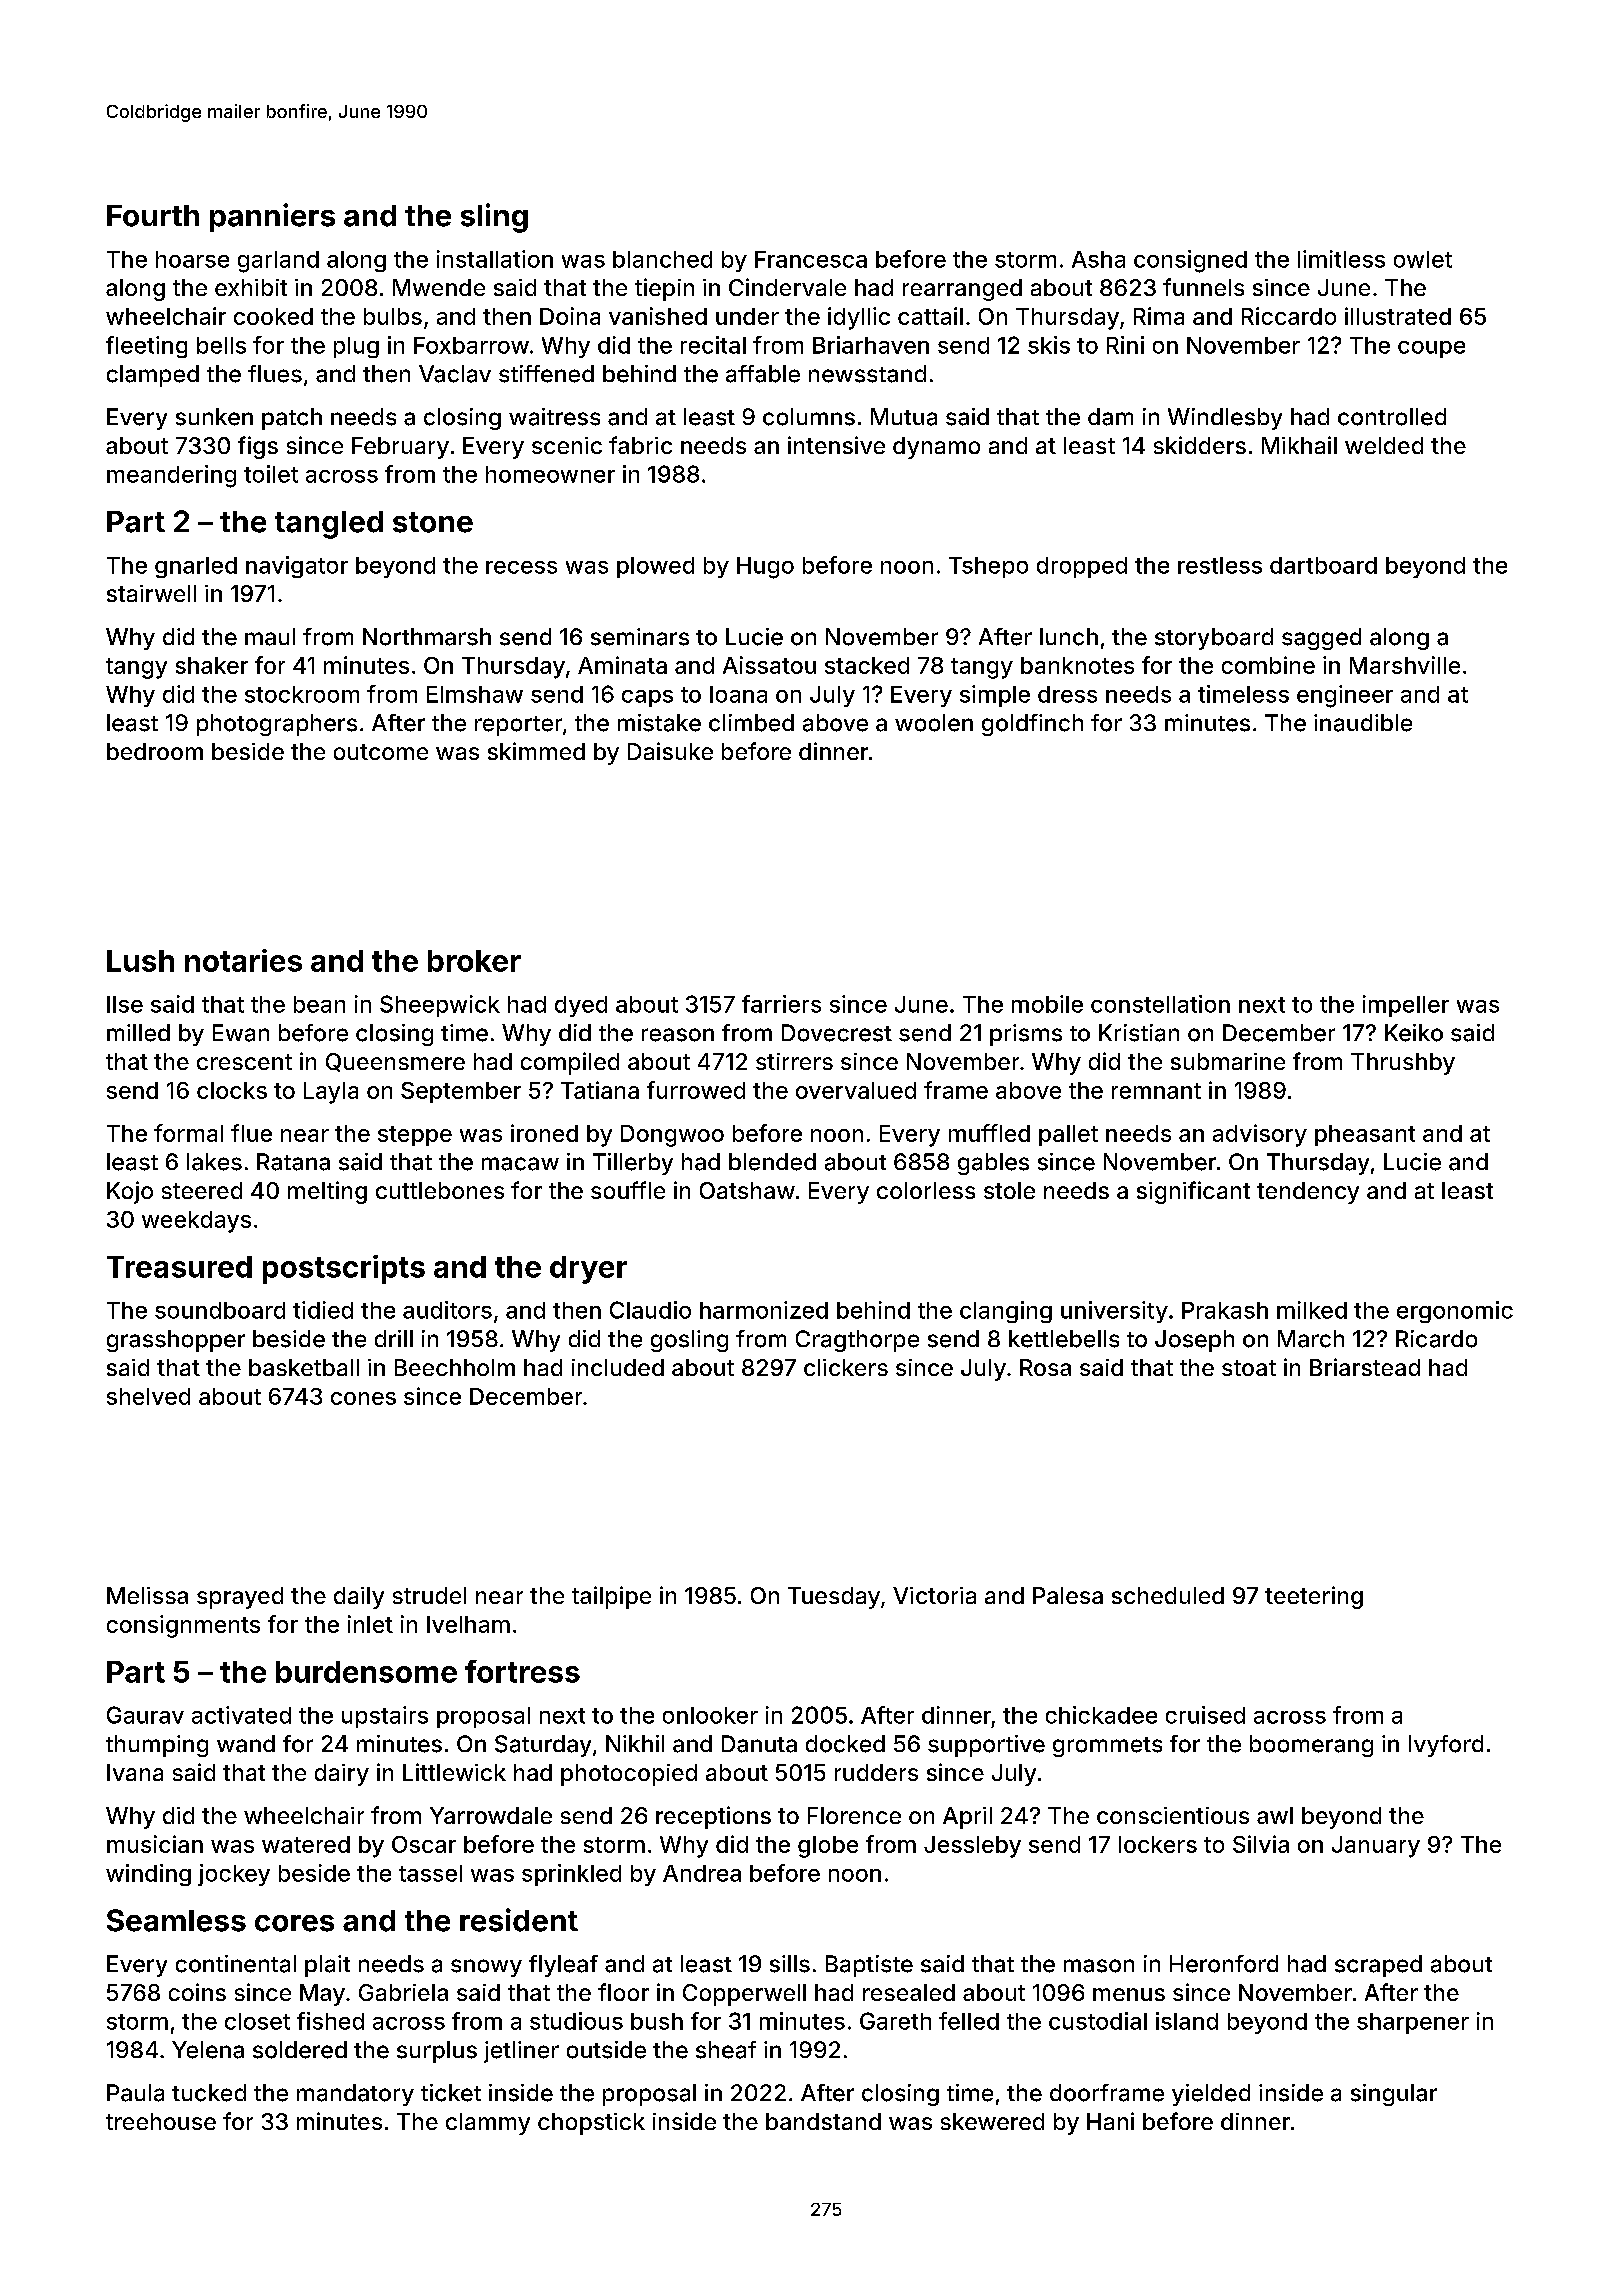  I want to click on Francesca, so click(811, 259).
